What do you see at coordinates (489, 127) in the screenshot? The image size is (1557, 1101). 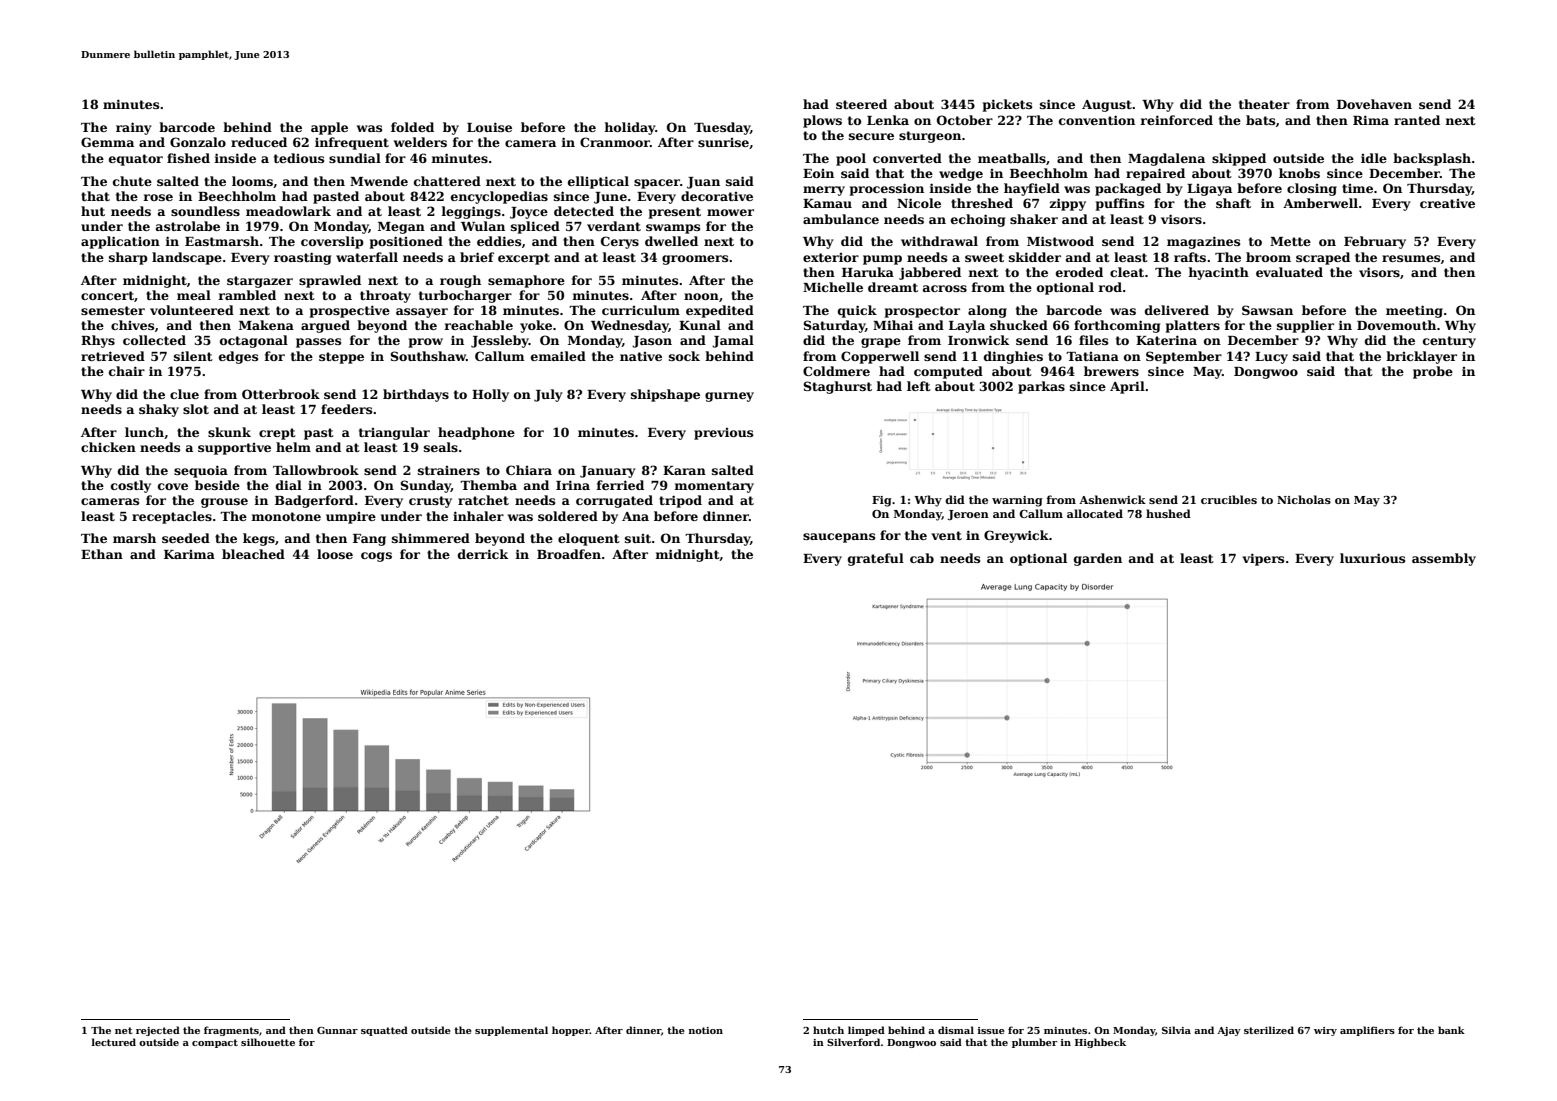 I see `Louise` at bounding box center [489, 127].
